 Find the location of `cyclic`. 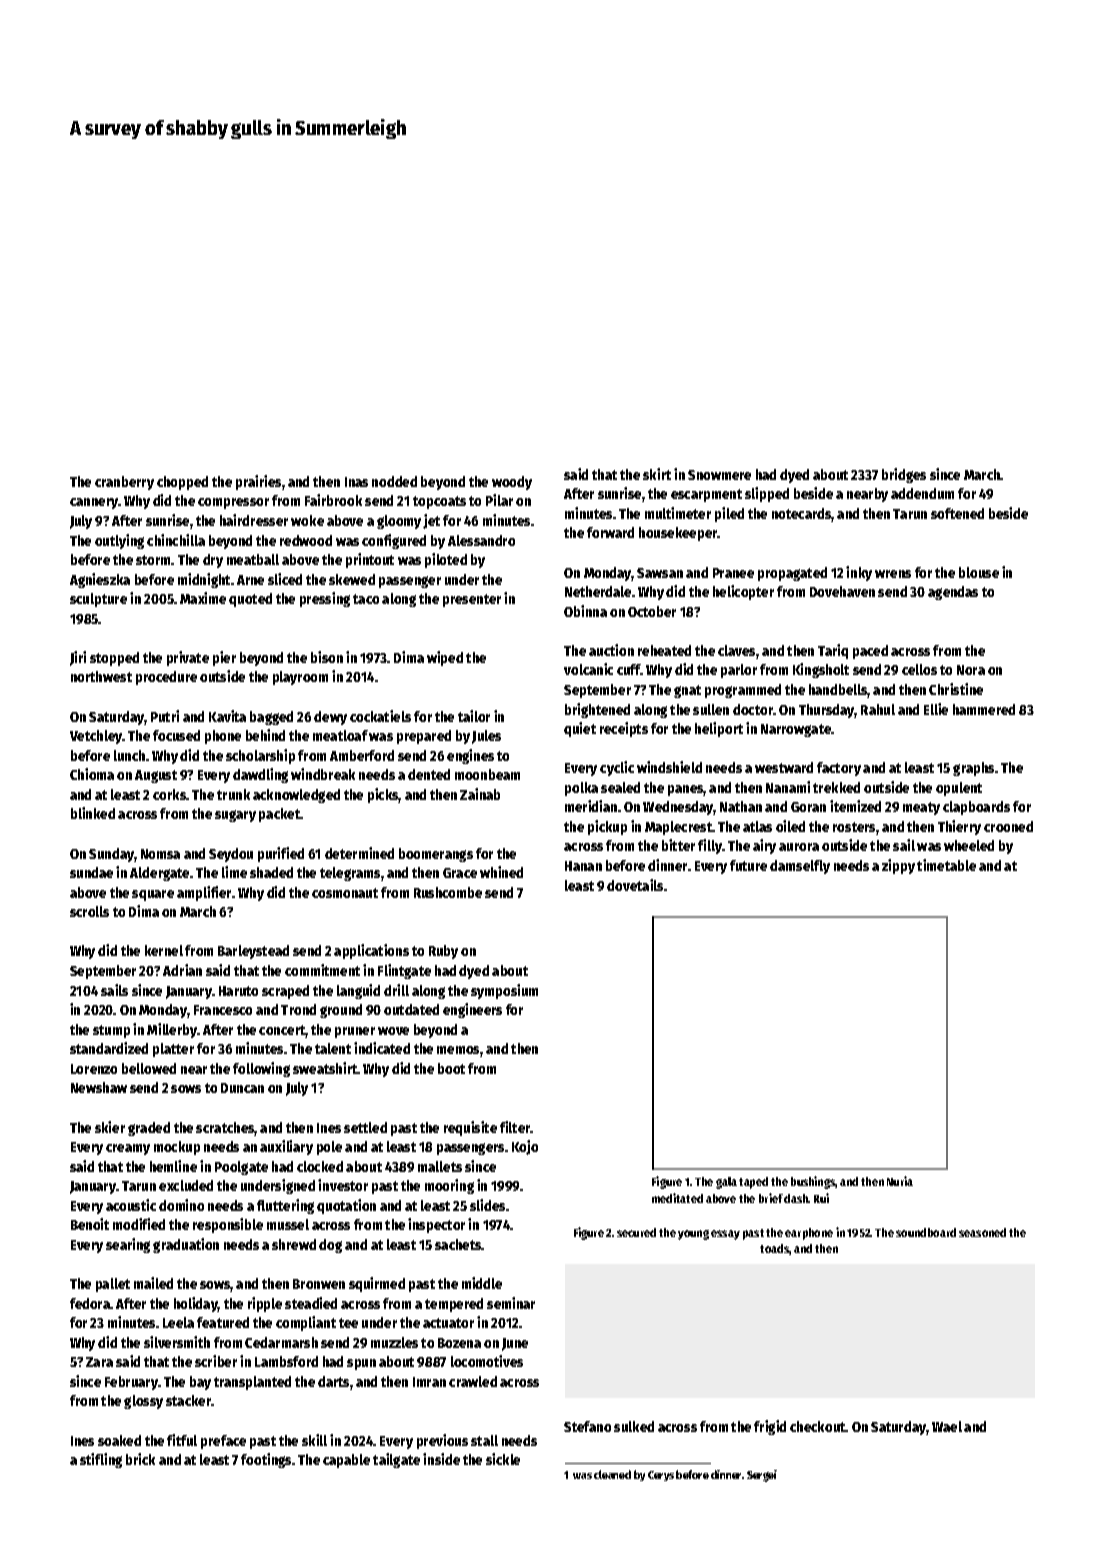

cyclic is located at coordinates (617, 768).
